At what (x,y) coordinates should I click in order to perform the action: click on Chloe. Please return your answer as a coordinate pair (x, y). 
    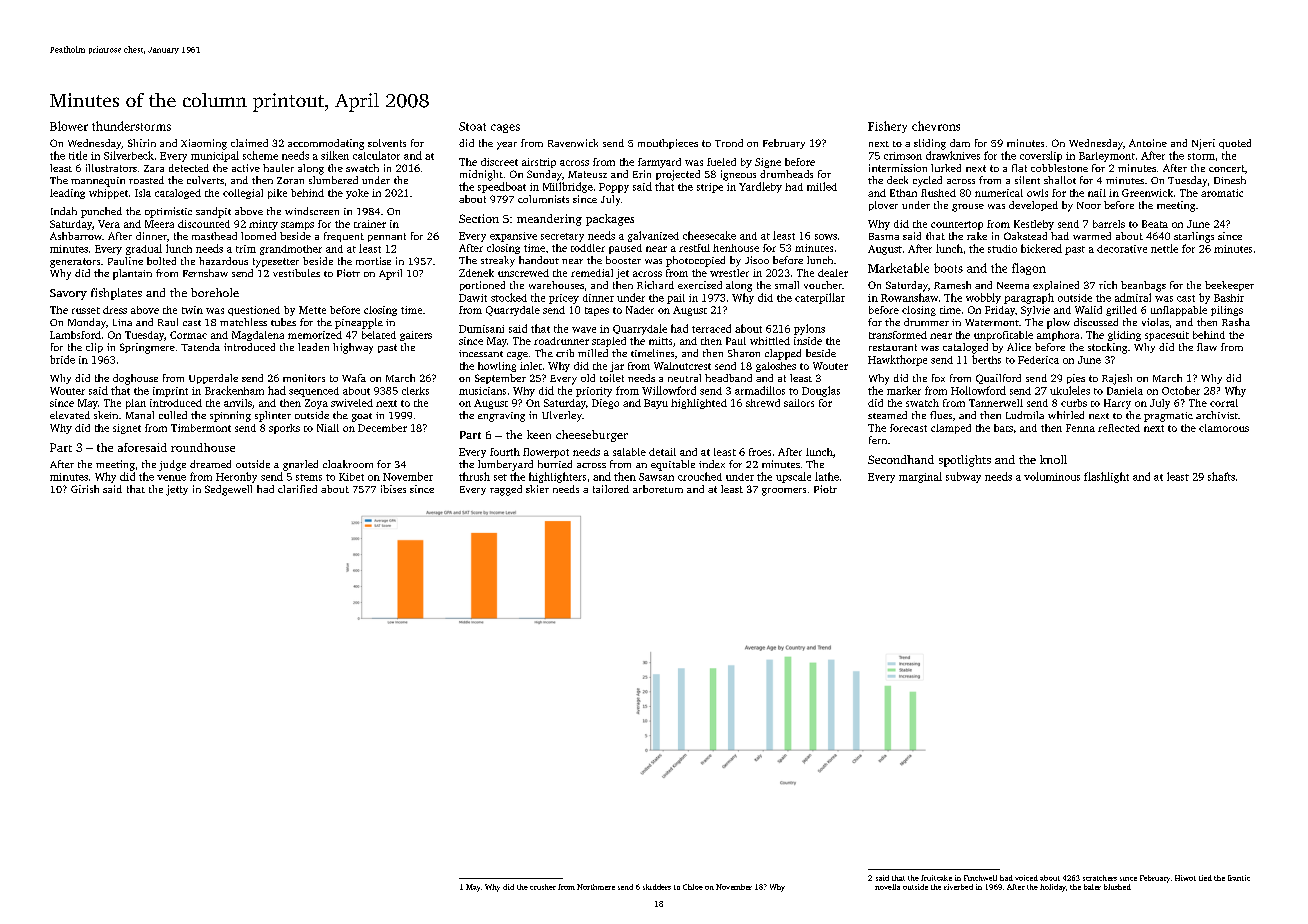
    Looking at the image, I should click on (693, 887).
